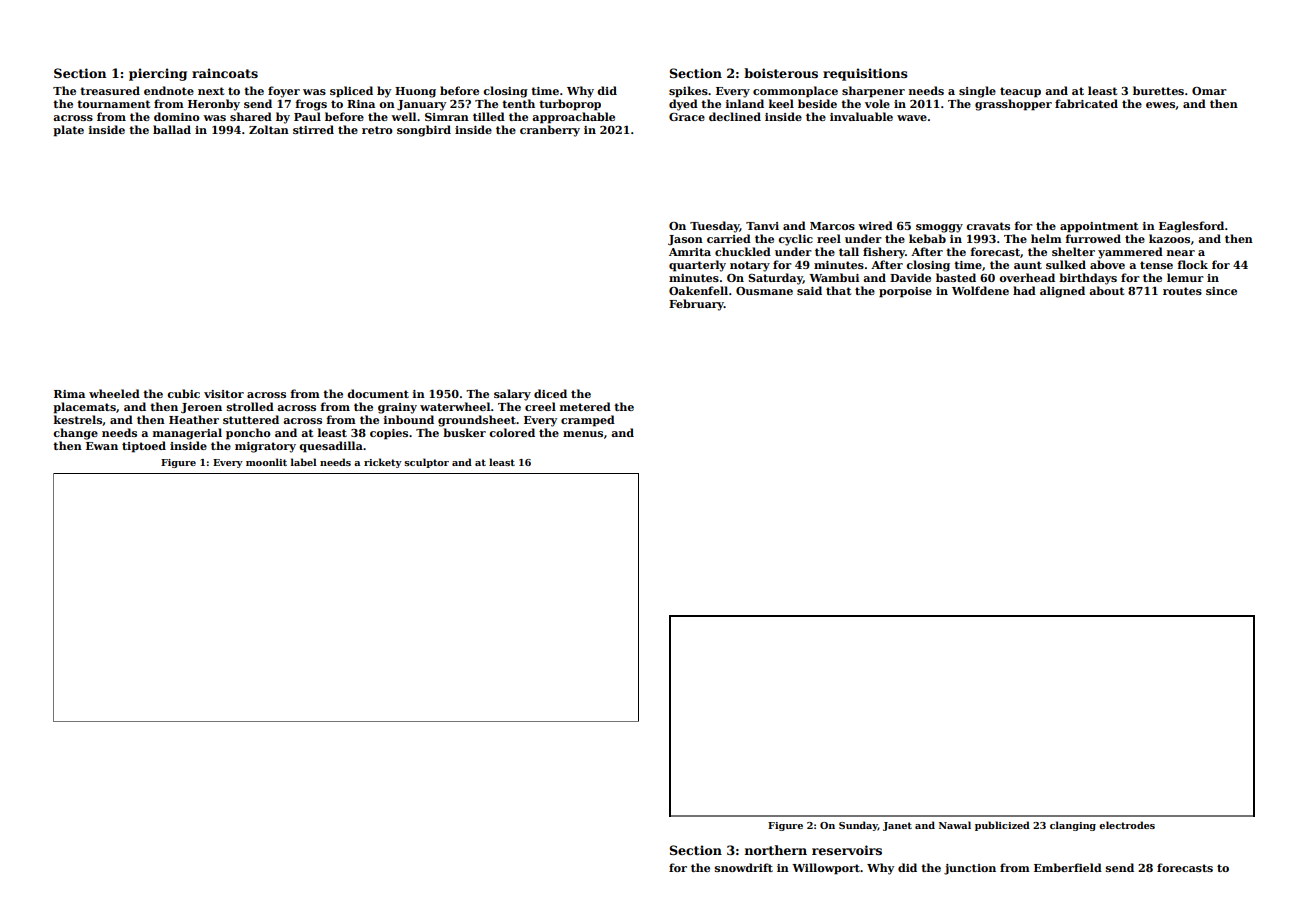 The height and width of the screenshot is (924, 1308). Describe the element at coordinates (858, 826) in the screenshot. I see `Sunday` at that location.
